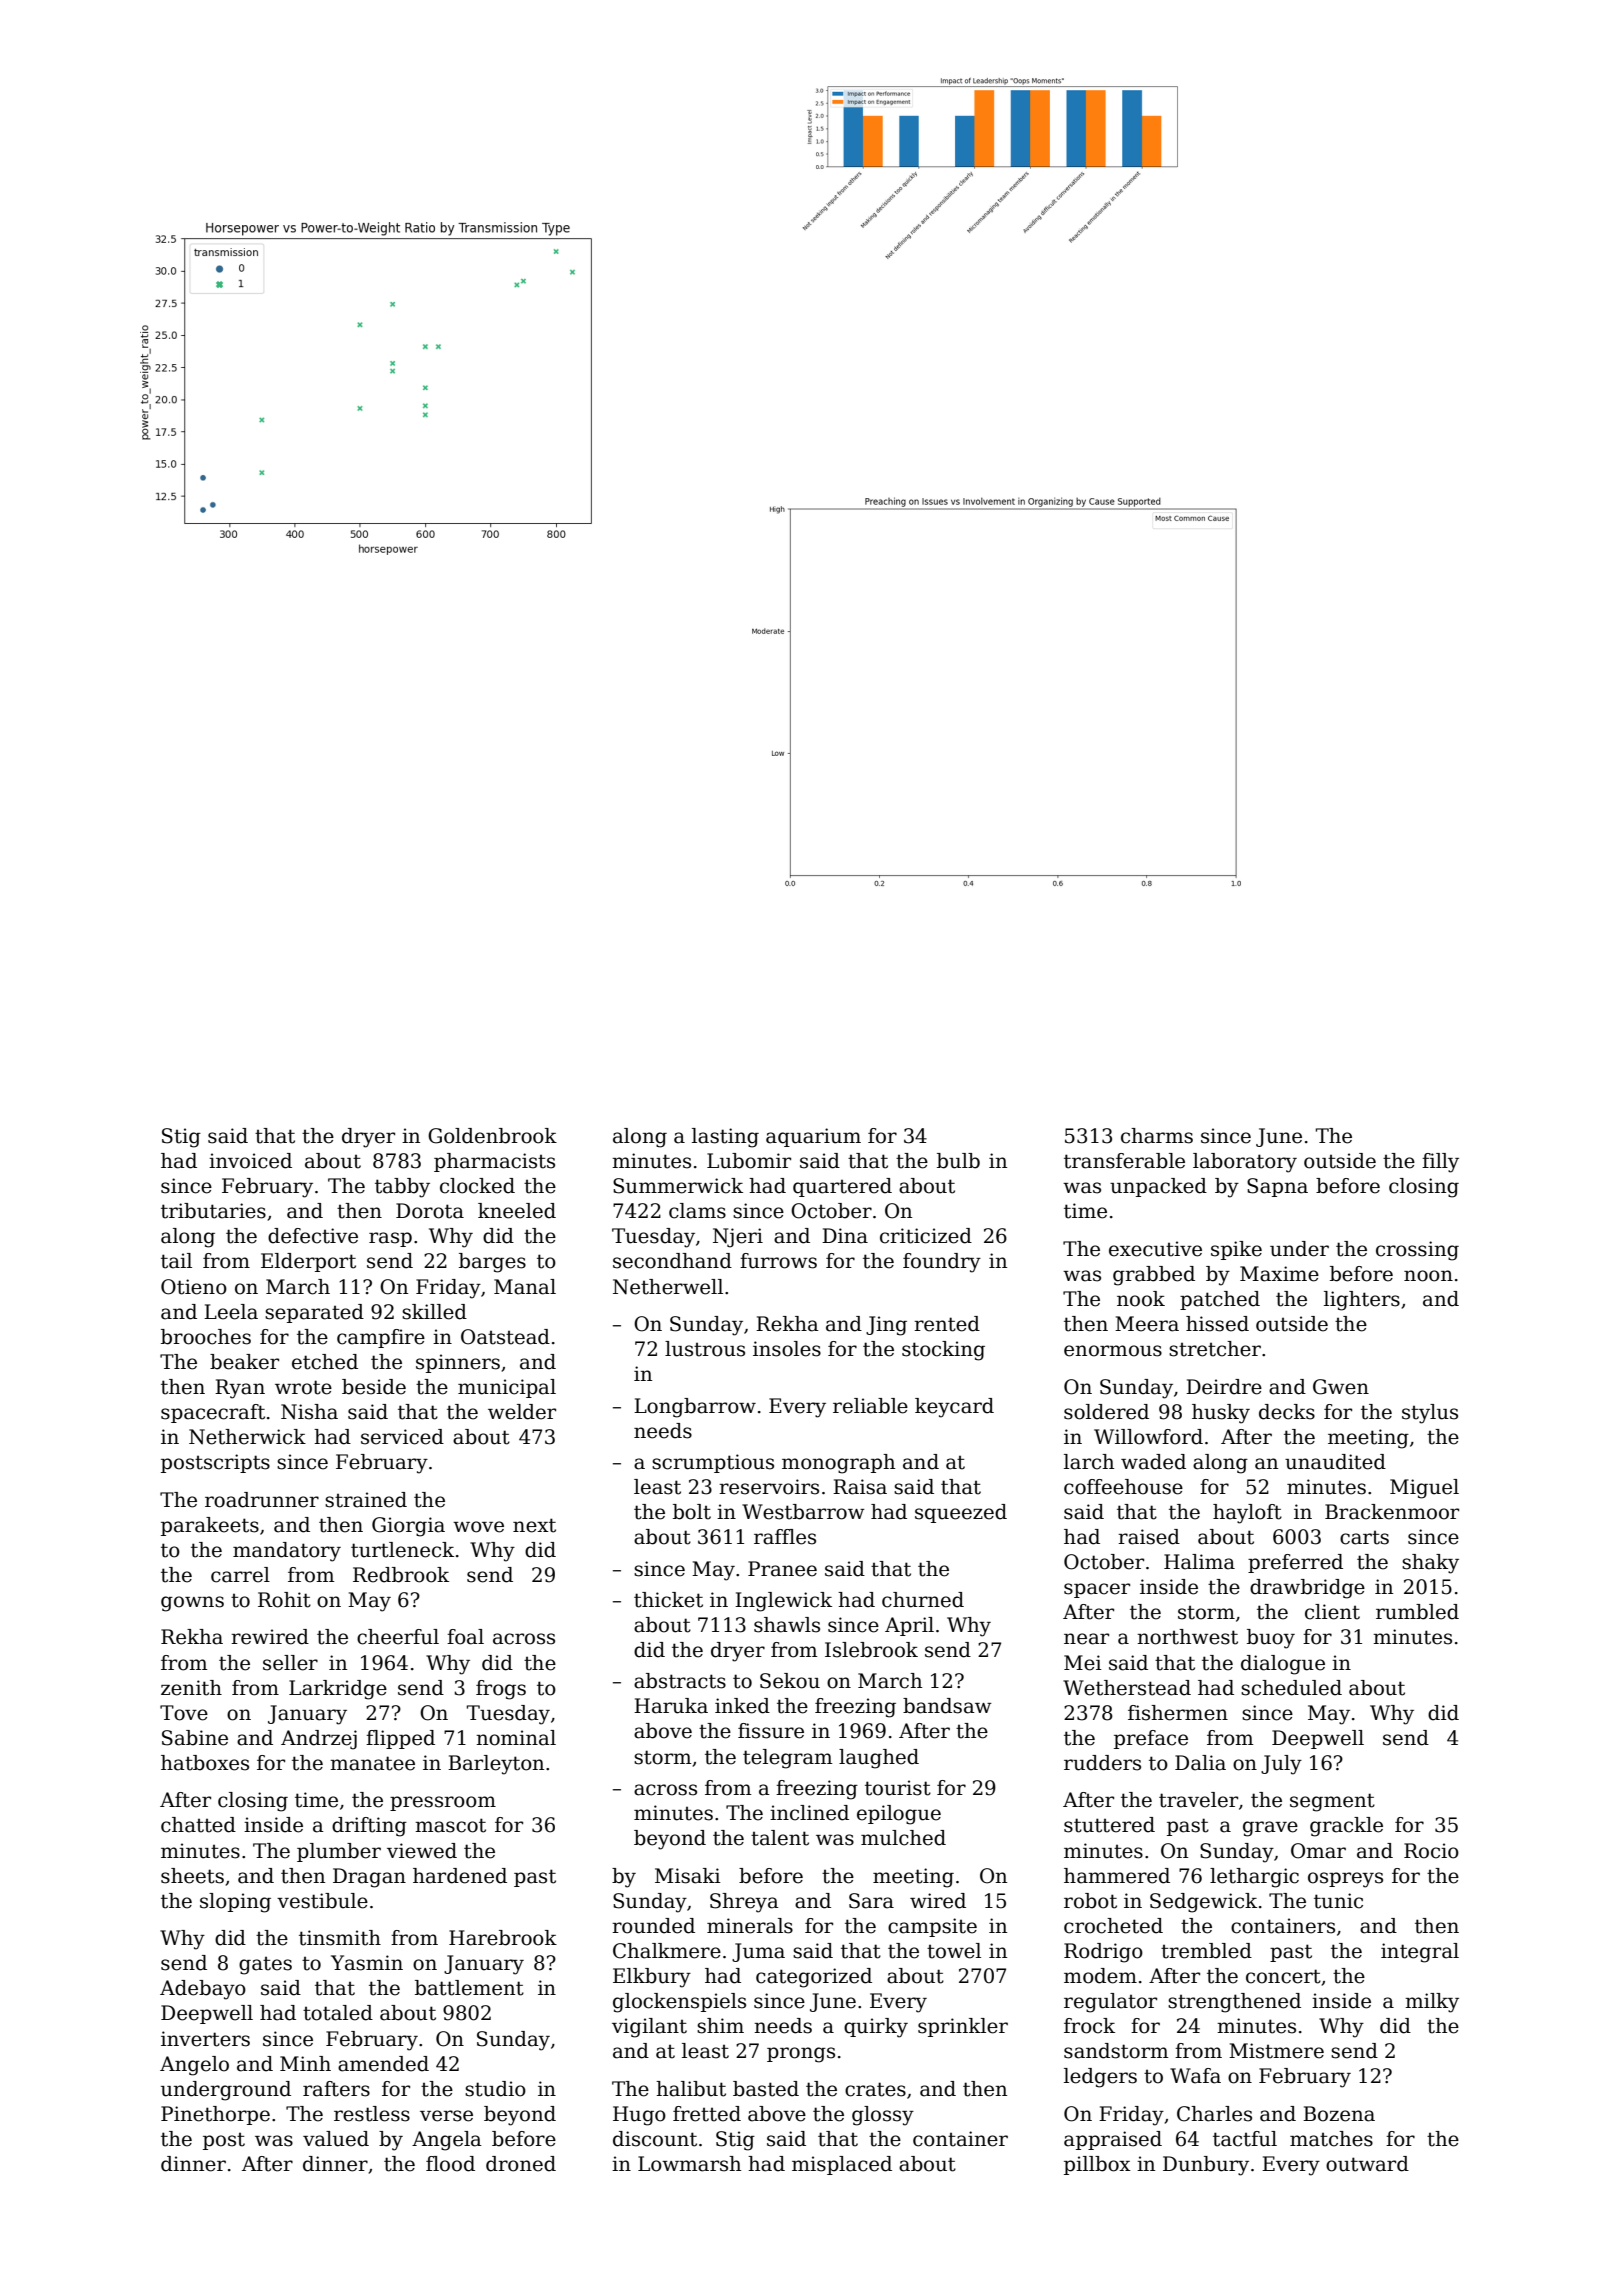 Image resolution: width=1620 pixels, height=2292 pixels. Describe the element at coordinates (813, 1137) in the screenshot. I see `aquarium` at that location.
